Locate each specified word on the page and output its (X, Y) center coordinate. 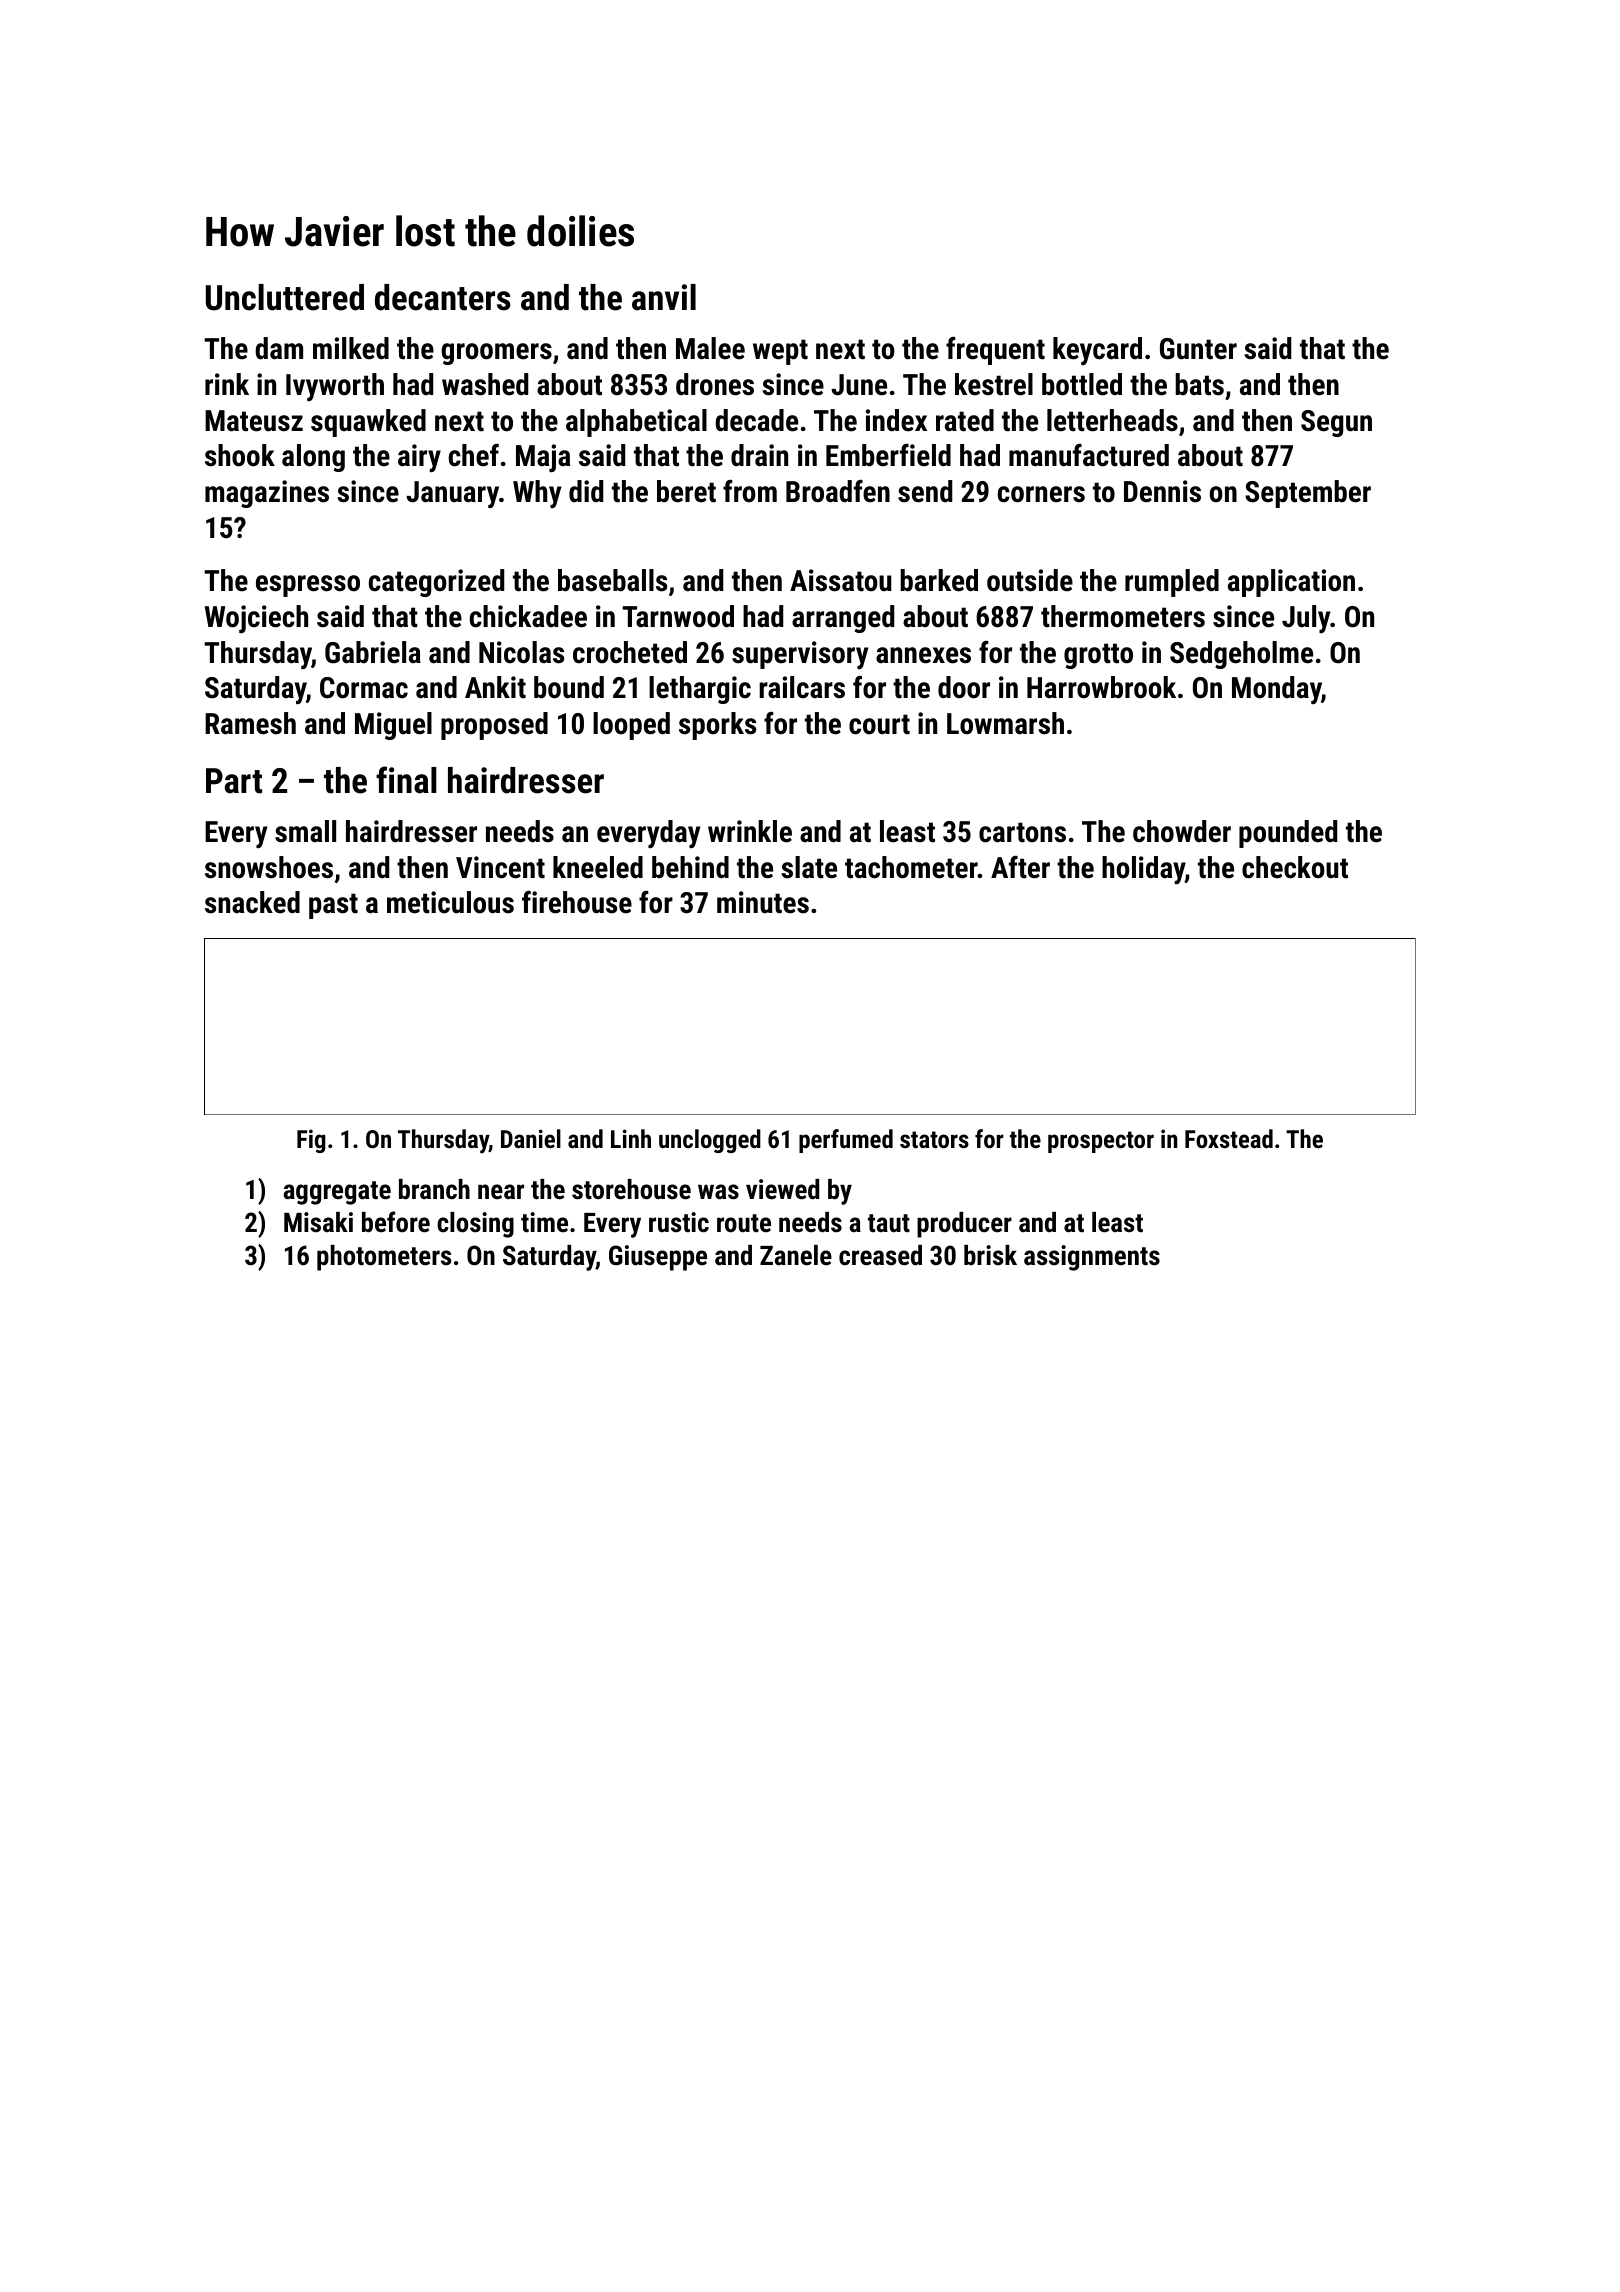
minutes (763, 902)
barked (939, 580)
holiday (1143, 870)
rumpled (1172, 583)
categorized (436, 583)
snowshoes (269, 867)
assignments (1092, 1258)
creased (880, 1255)
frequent (995, 351)
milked (351, 348)
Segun (1336, 423)
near (501, 1192)
